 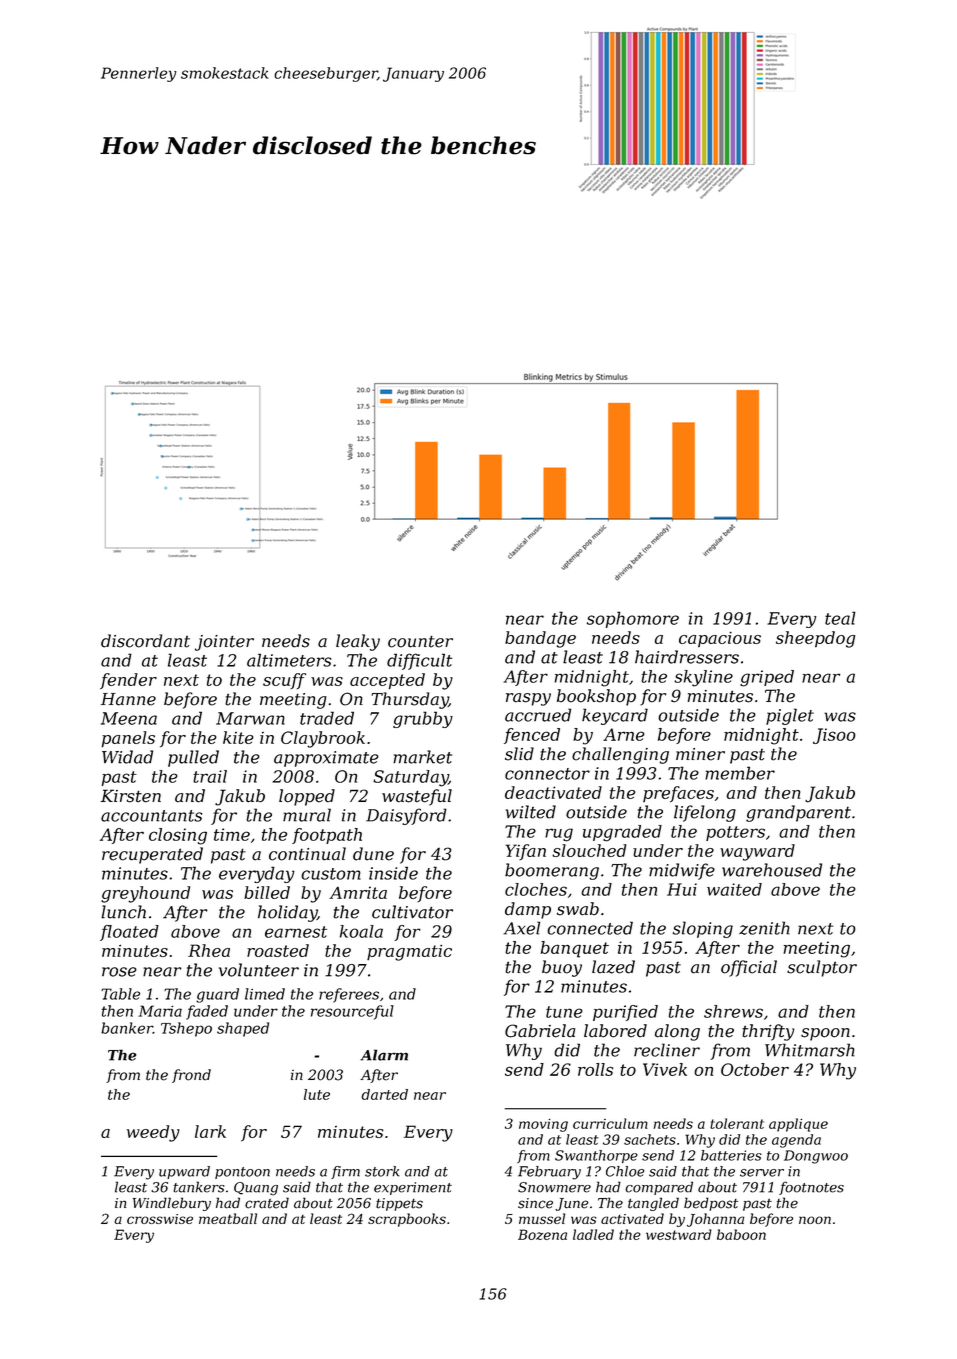 I want to click on sculptor, so click(x=822, y=968).
